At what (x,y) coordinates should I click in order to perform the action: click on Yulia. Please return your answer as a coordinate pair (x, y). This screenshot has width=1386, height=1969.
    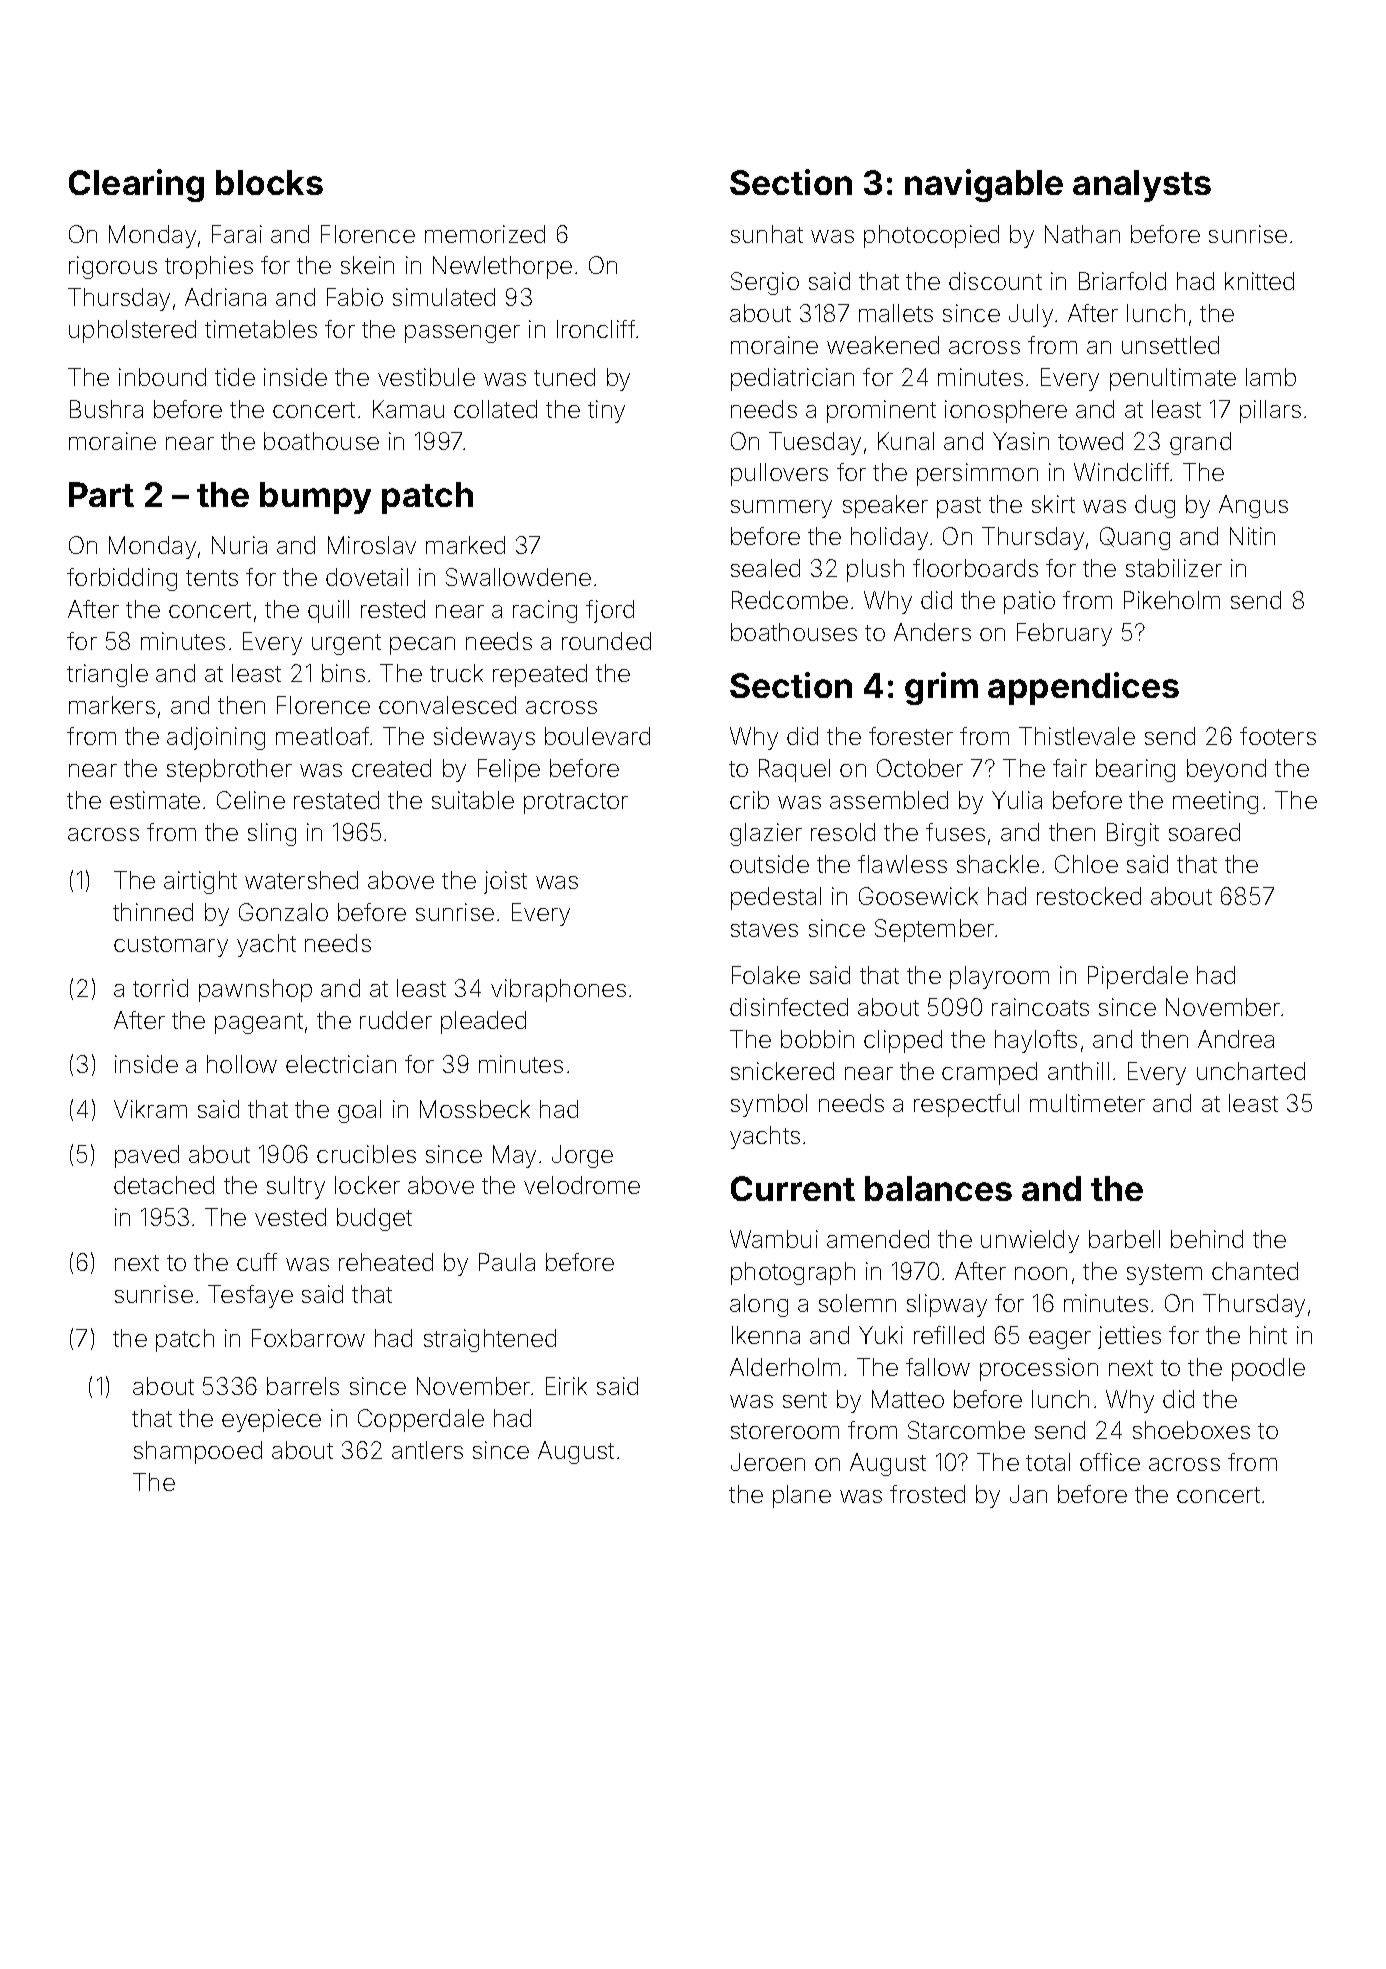
    Looking at the image, I should click on (1017, 800).
